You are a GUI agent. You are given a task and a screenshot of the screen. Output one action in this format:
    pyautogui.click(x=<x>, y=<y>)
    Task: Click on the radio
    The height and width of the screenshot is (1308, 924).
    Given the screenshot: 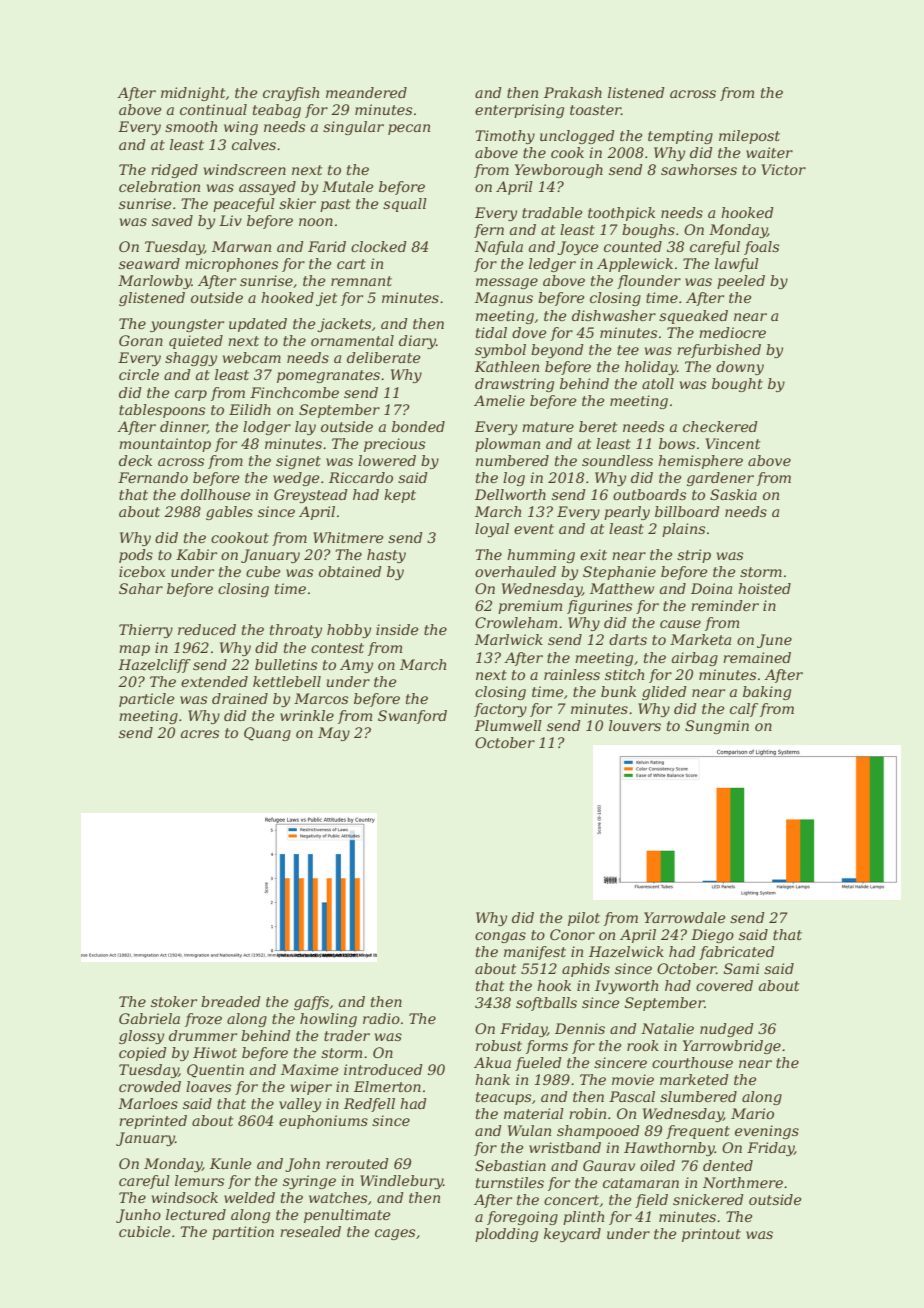 What is the action you would take?
    pyautogui.click(x=381, y=1018)
